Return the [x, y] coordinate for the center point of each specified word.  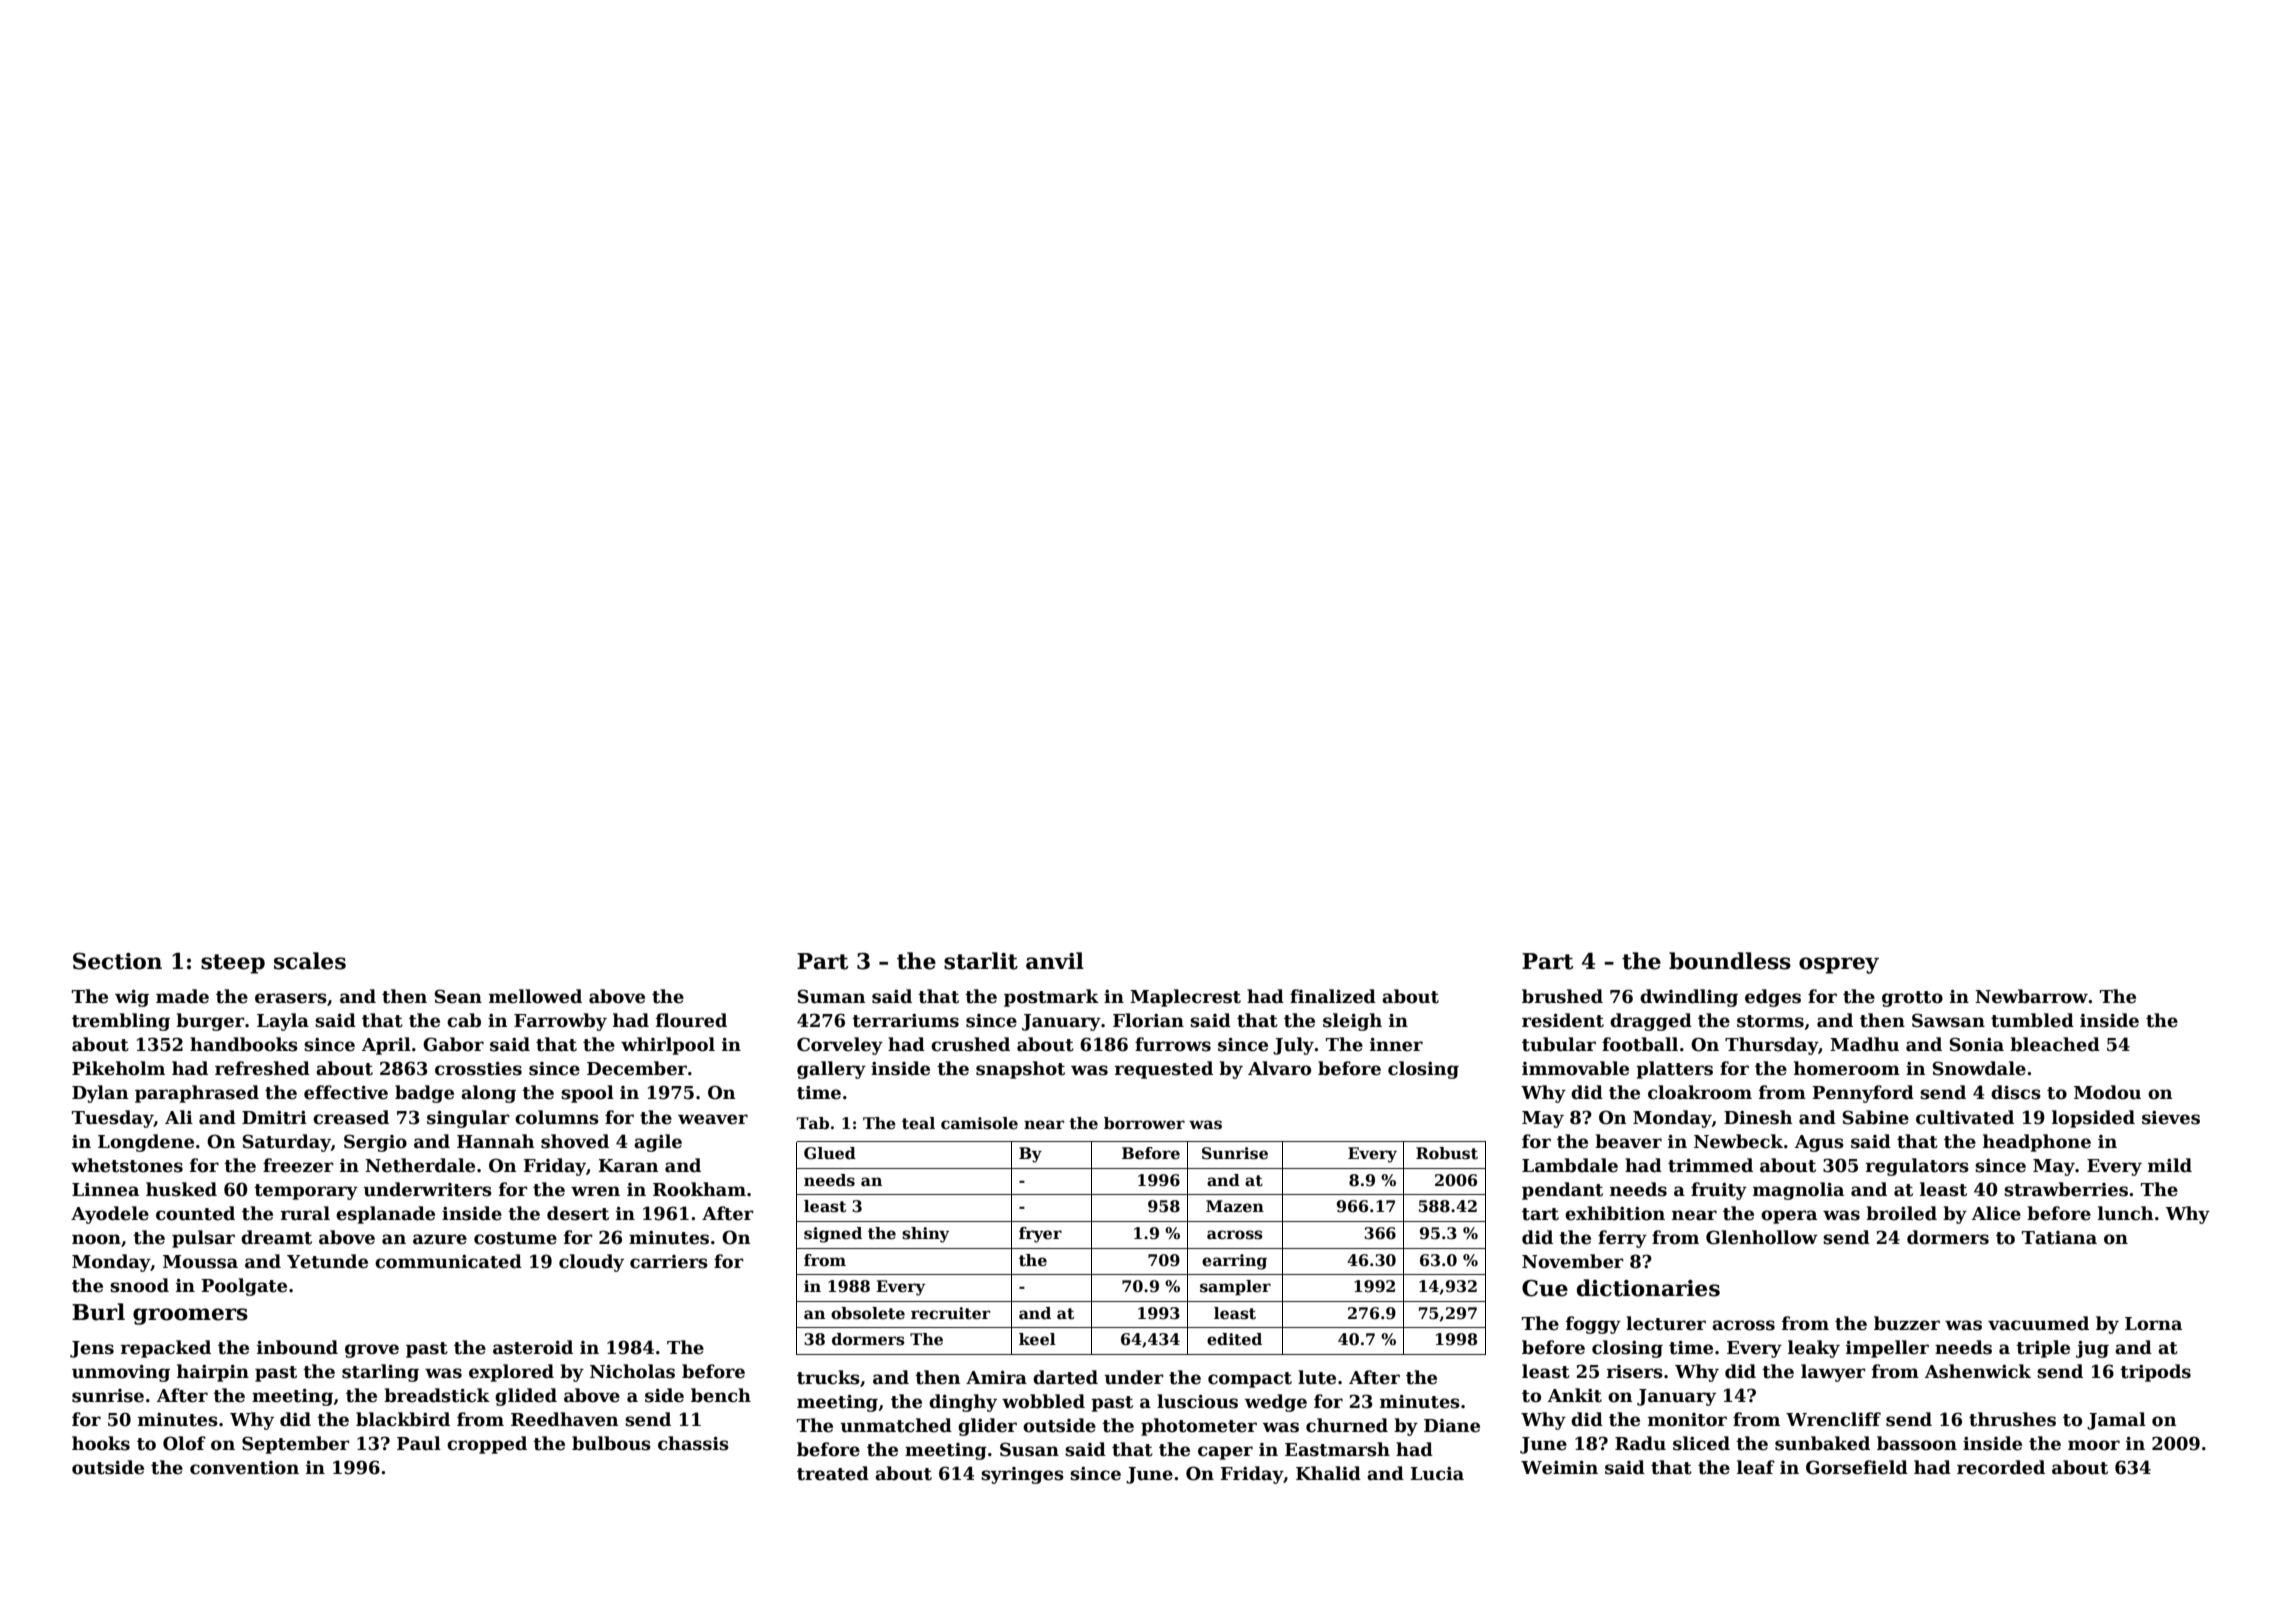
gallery [831, 1070]
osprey [1839, 965]
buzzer [1907, 1323]
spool [587, 1094]
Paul [419, 1443]
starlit [981, 961]
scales [310, 961]
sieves [2171, 1118]
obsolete [868, 1313]
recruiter [950, 1313]
